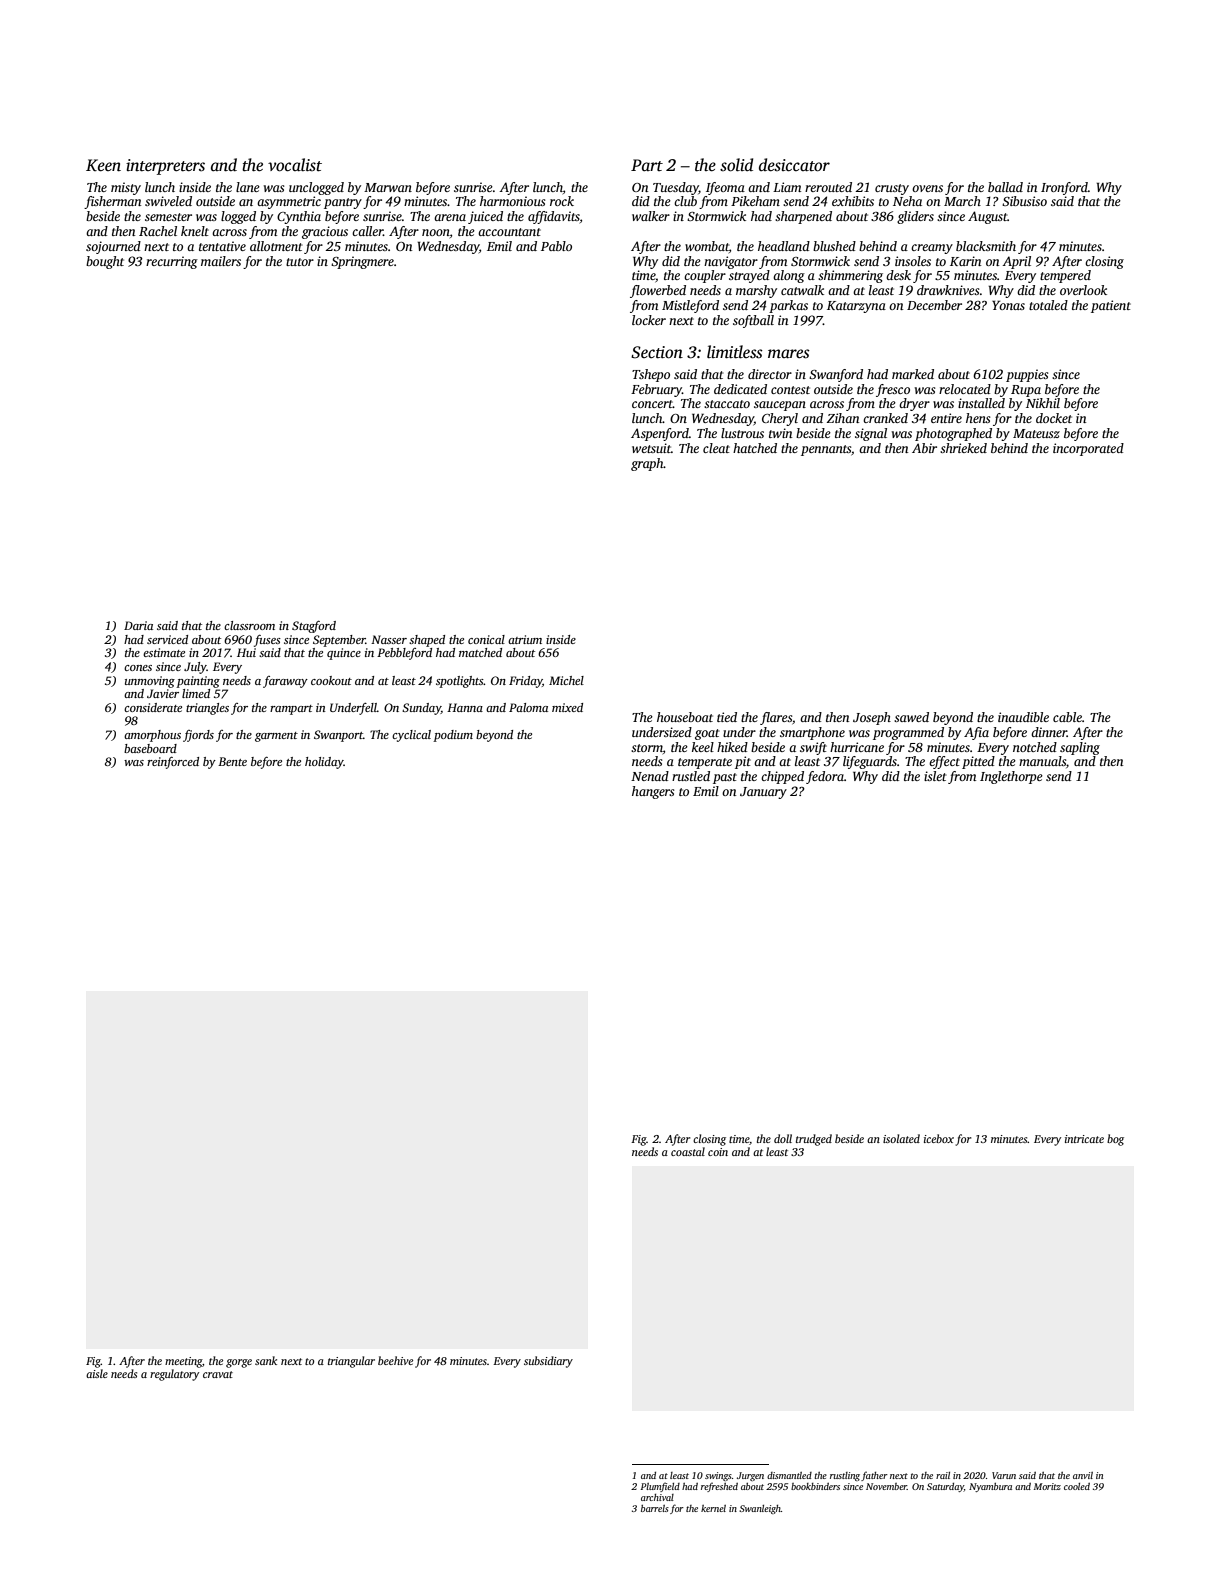 This screenshot has height=1579, width=1220. I want to click on limitless, so click(735, 352).
